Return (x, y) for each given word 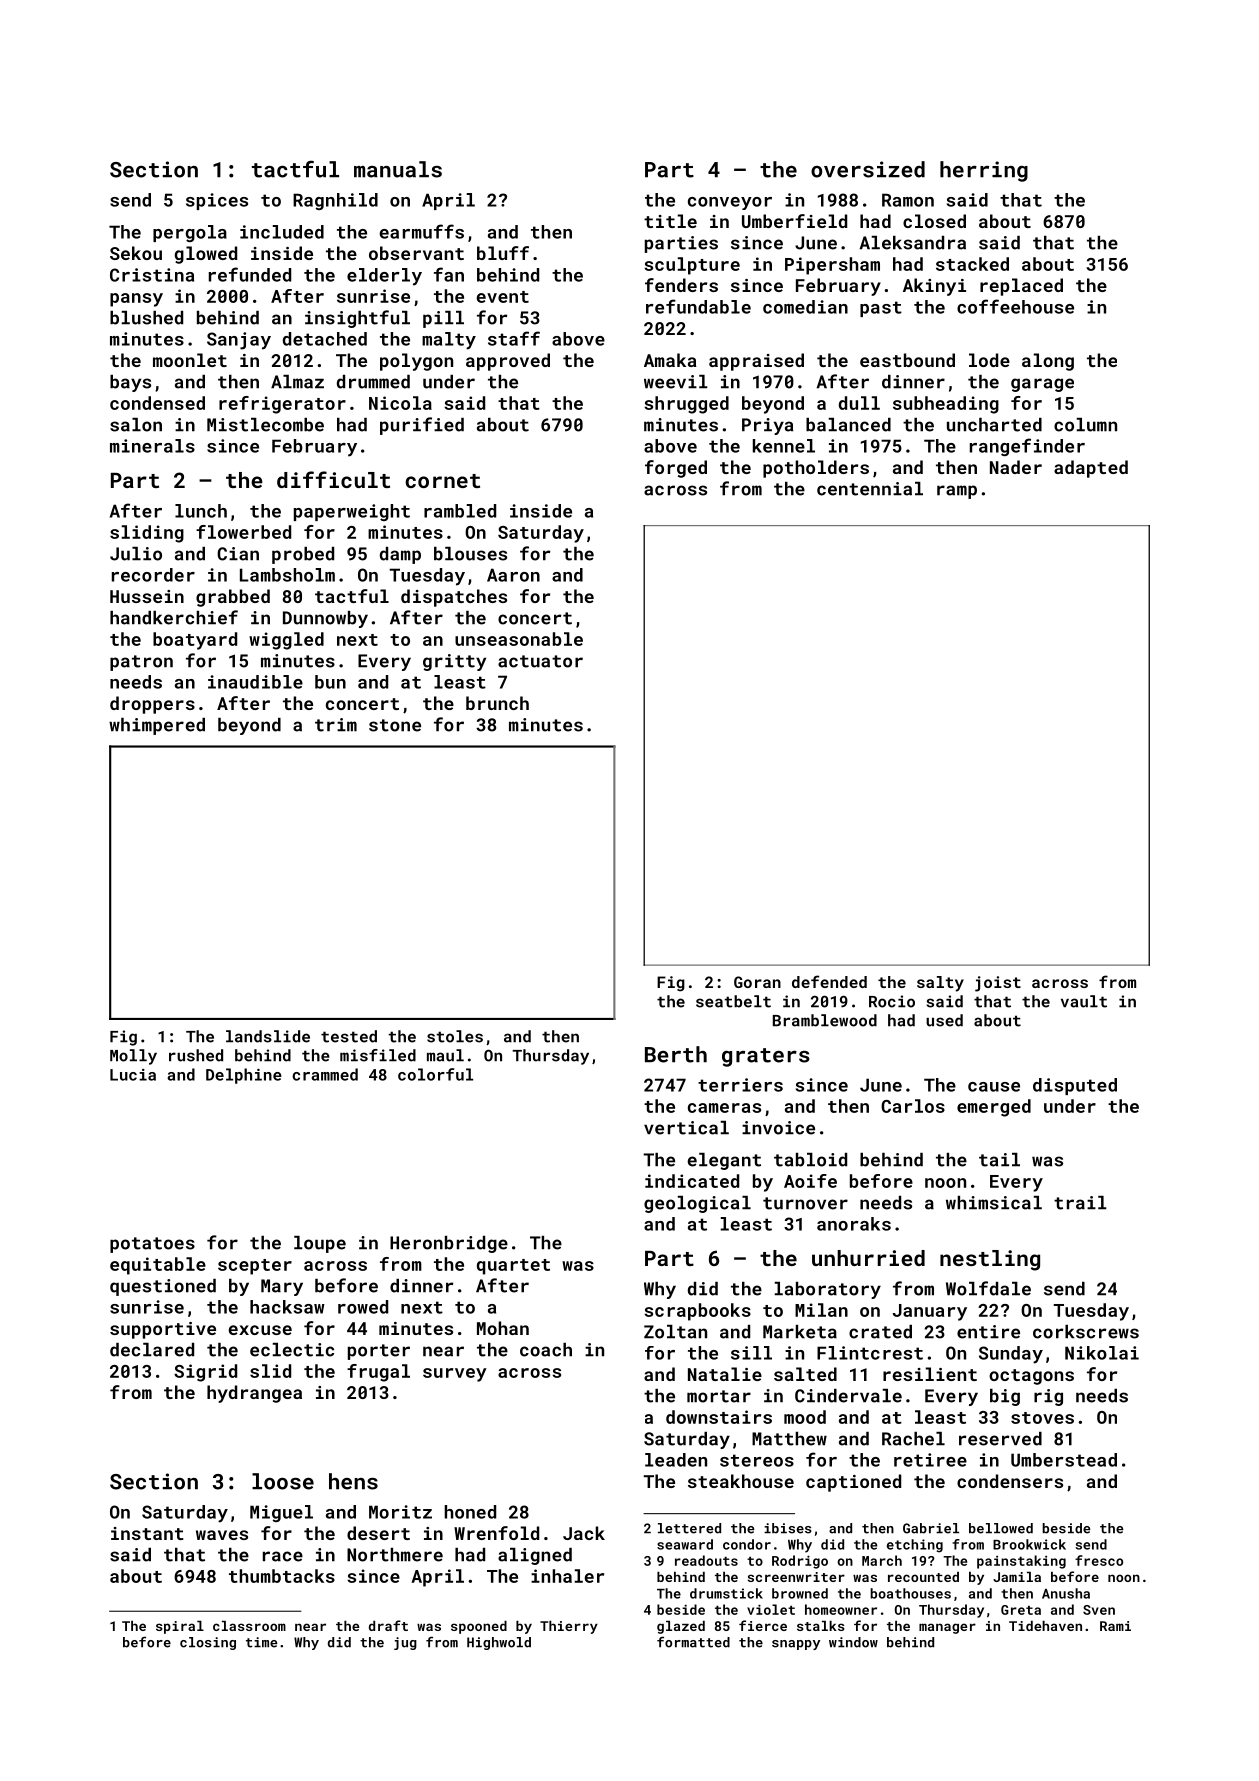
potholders (816, 469)
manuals (398, 169)
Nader (1016, 467)
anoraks (854, 1224)
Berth (676, 1054)
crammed (325, 1074)
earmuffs (422, 231)
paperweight (352, 512)
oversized (868, 169)
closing (208, 1643)
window (853, 1642)
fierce (763, 1625)
